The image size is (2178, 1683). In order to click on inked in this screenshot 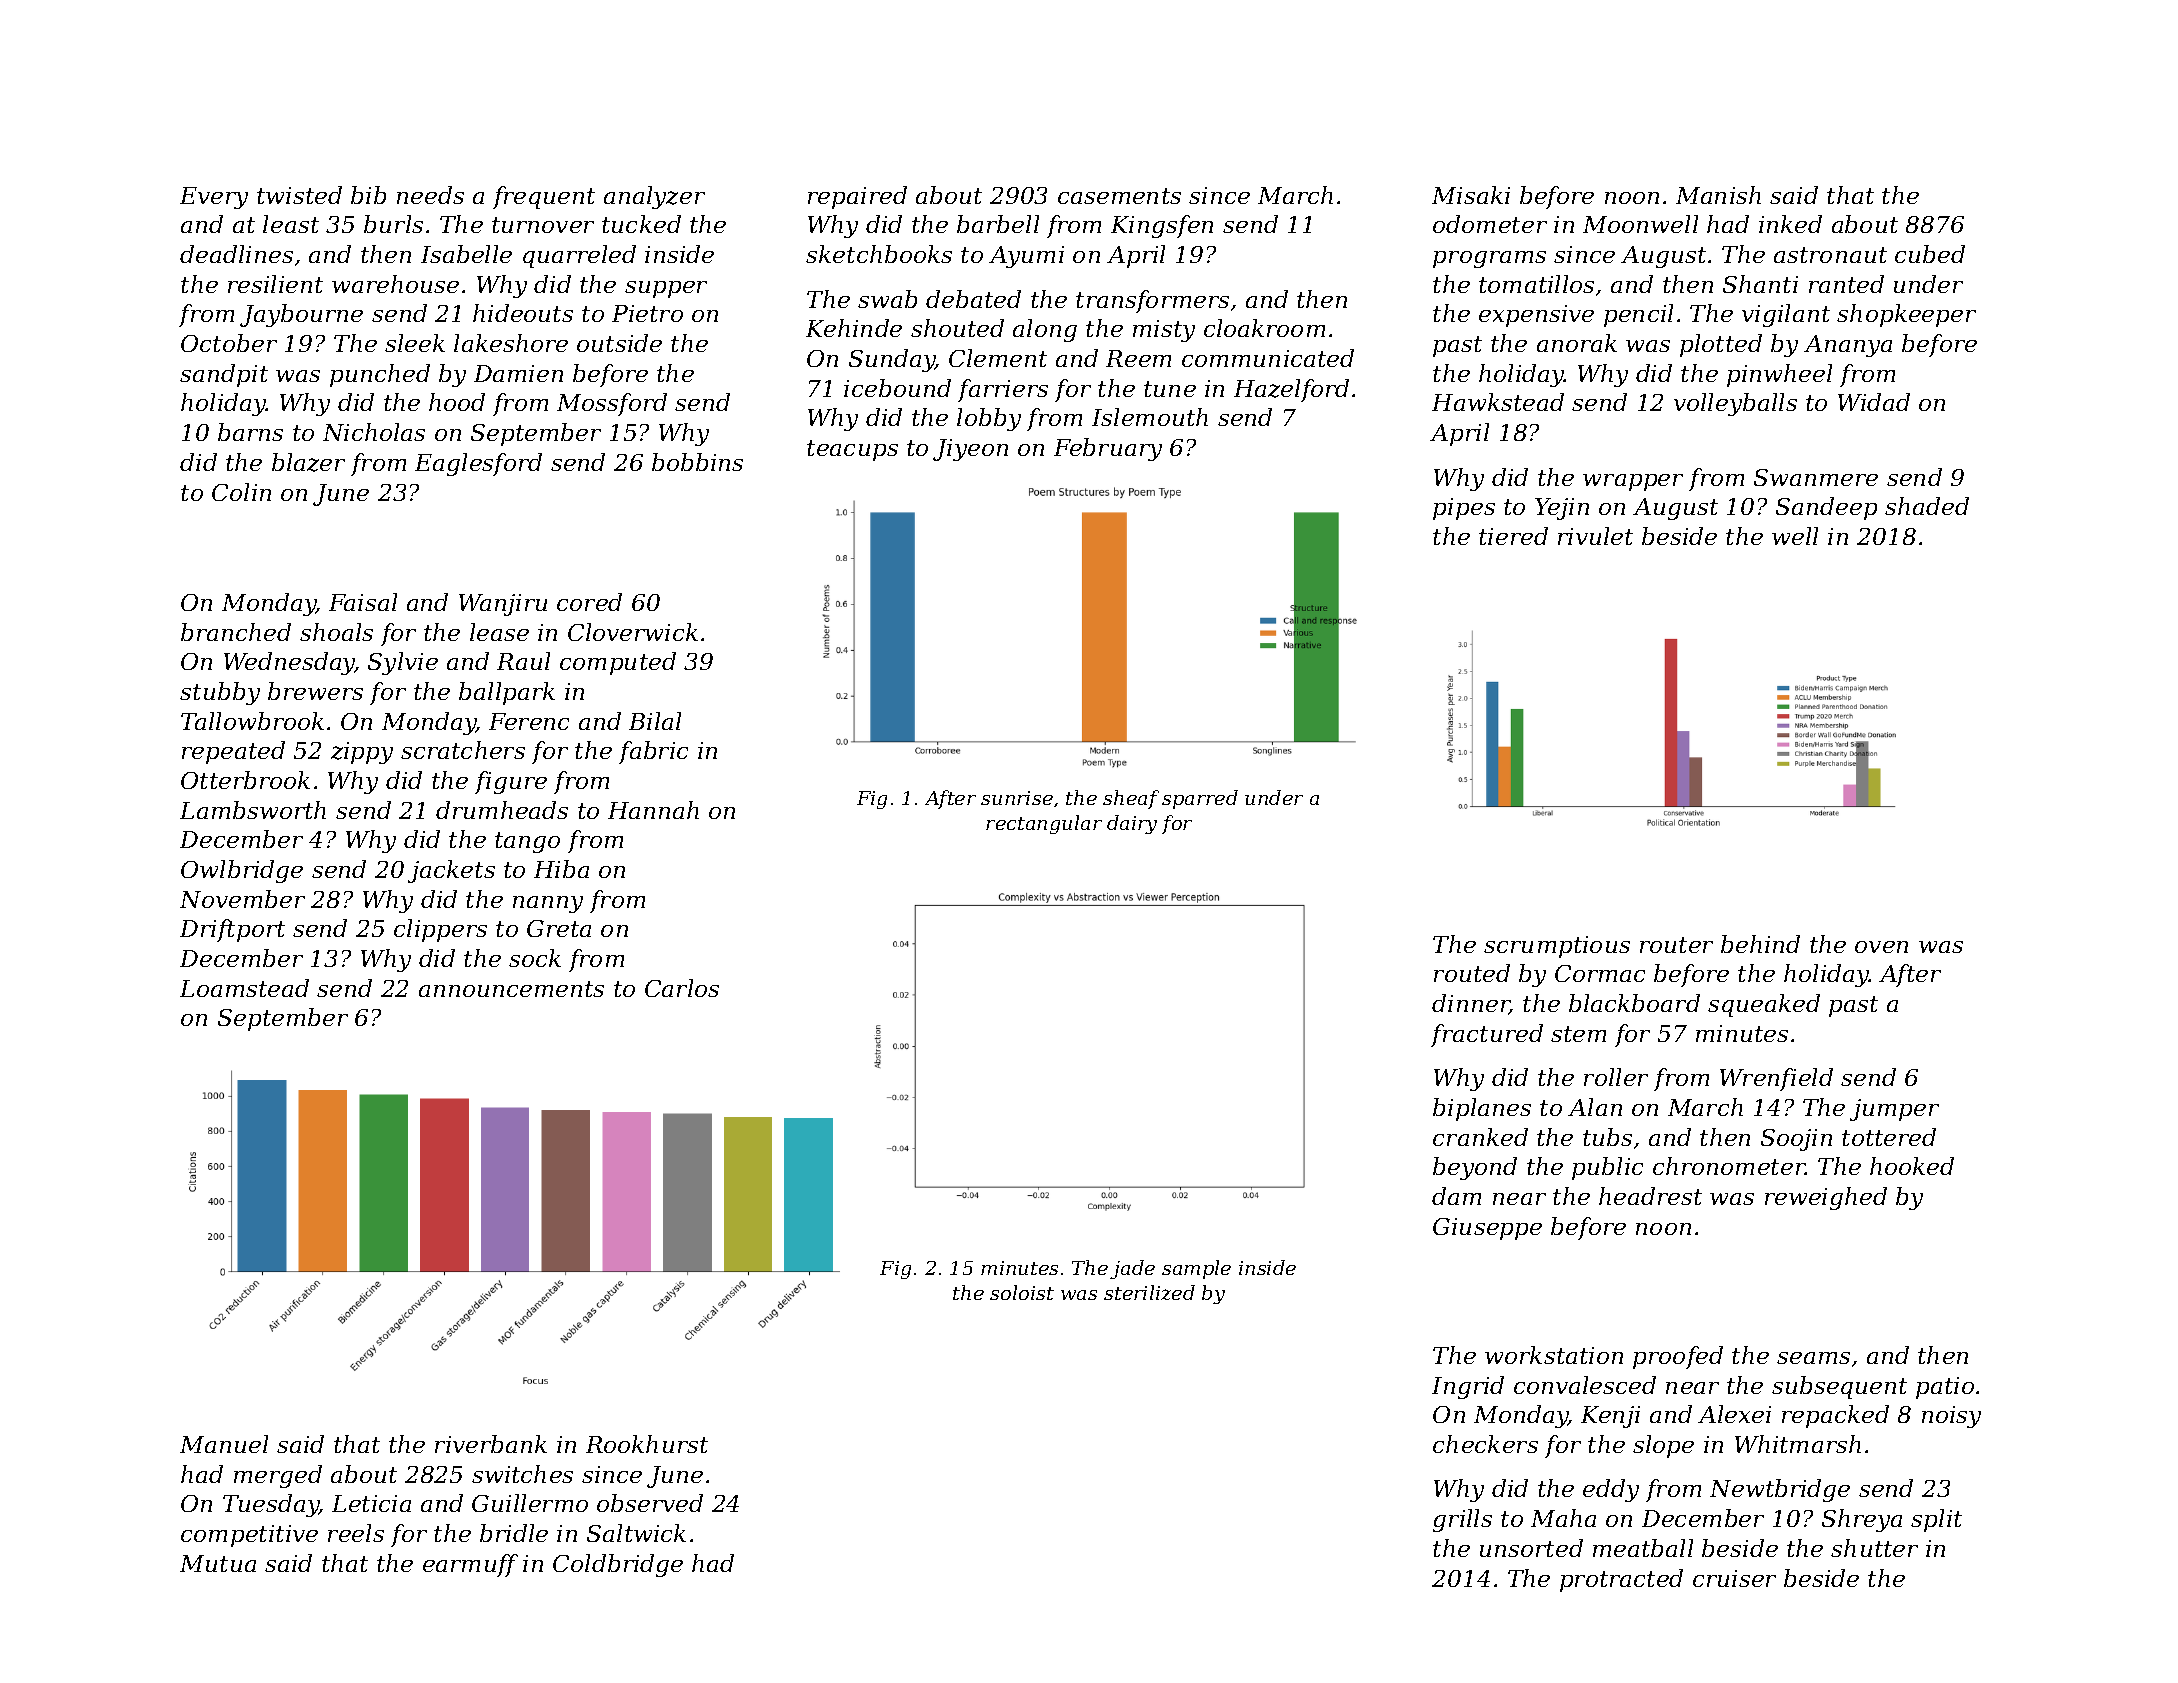, I will do `click(1790, 224)`.
